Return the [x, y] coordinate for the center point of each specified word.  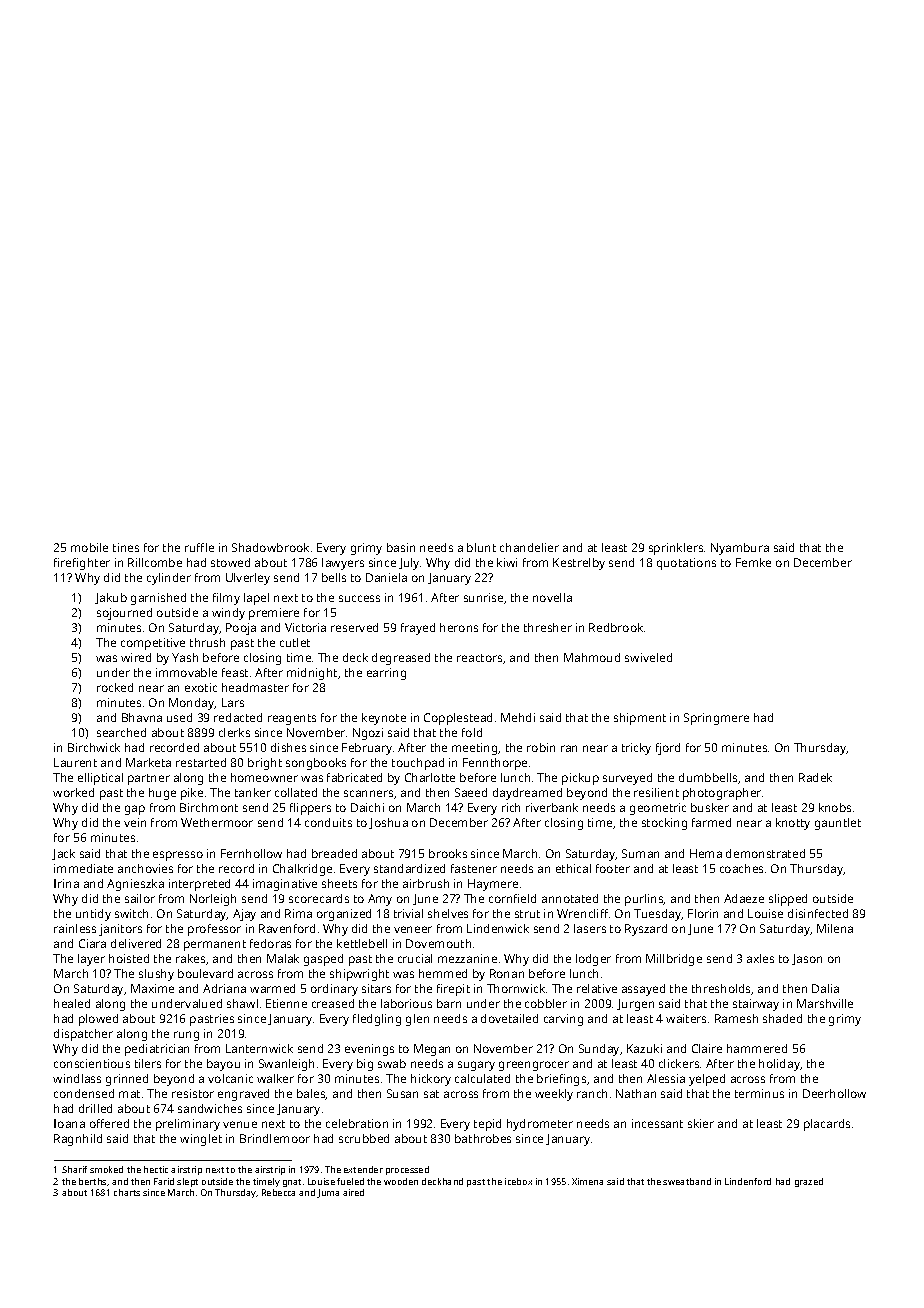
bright [265, 764]
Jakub [111, 598]
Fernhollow [251, 853]
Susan [402, 1093]
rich [511, 807]
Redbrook [616, 627]
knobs [835, 807]
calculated [482, 1078]
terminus [759, 1093]
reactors [479, 658]
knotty [793, 824]
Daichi [367, 807]
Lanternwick [259, 1048]
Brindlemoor [275, 1138]
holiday [779, 1065]
